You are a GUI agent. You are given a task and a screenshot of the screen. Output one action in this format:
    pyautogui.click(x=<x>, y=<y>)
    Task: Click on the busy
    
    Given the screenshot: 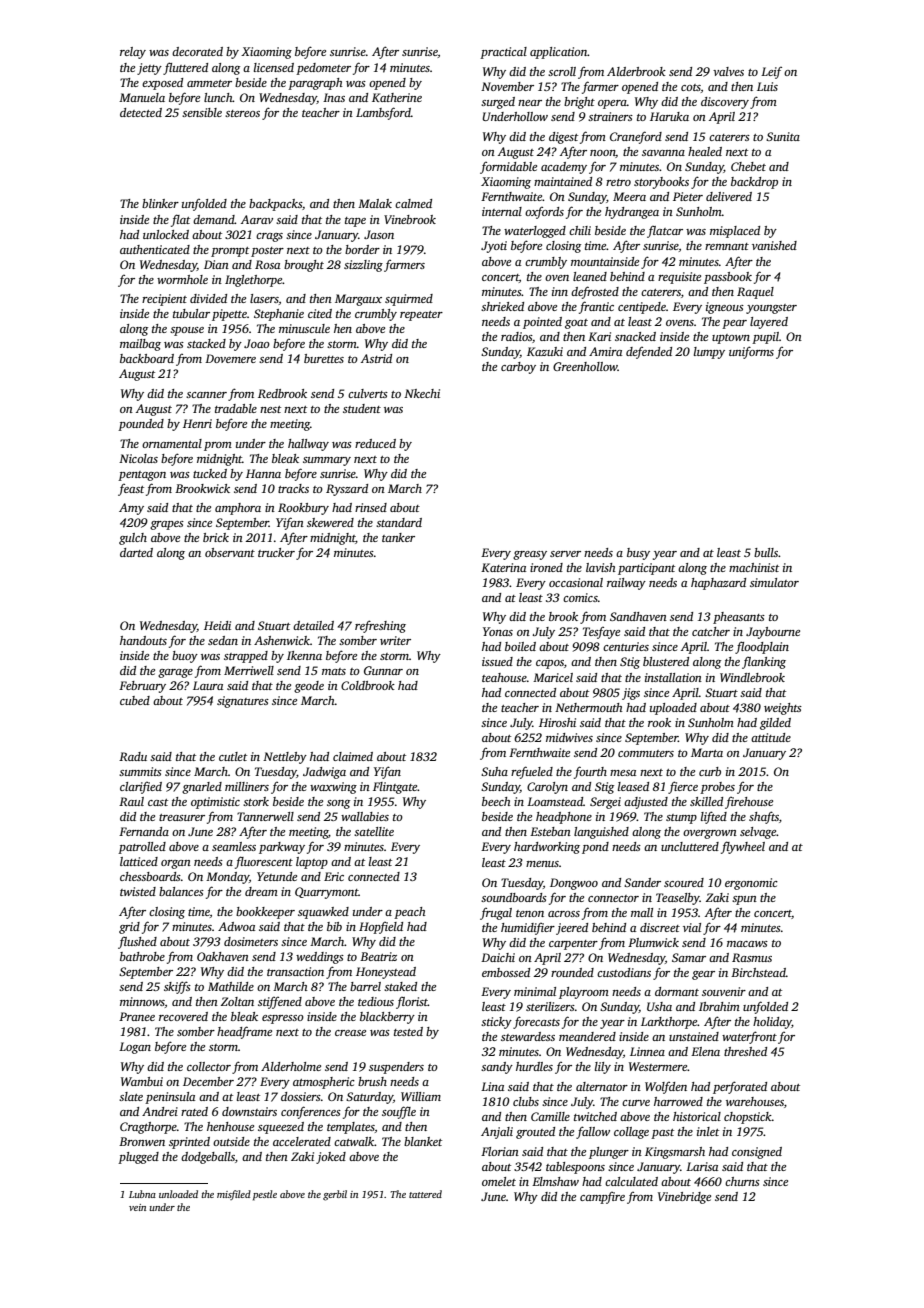 What is the action you would take?
    pyautogui.click(x=638, y=554)
